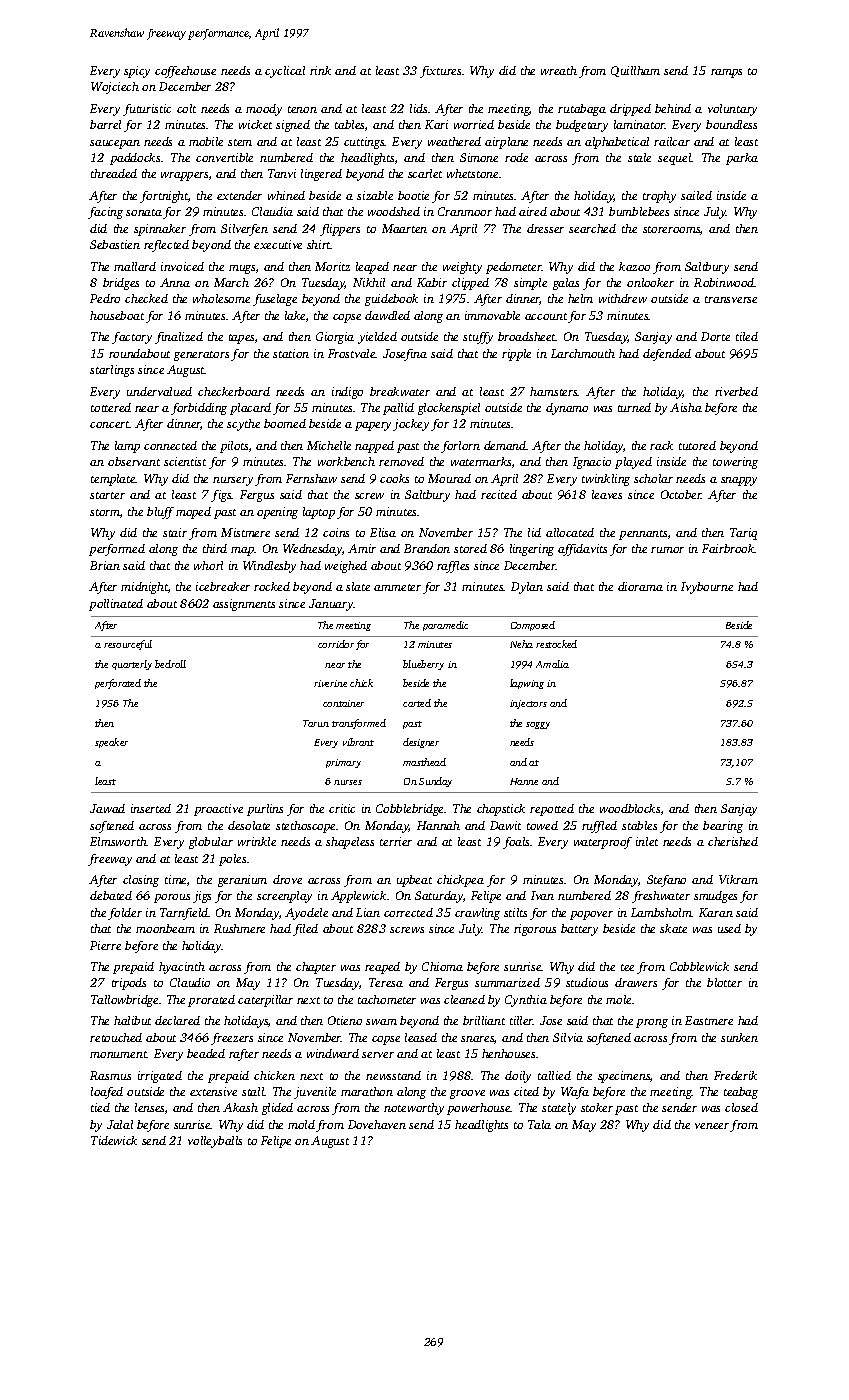 The width and height of the image is (849, 1400). What do you see at coordinates (449, 478) in the image?
I see `Mourad` at bounding box center [449, 478].
